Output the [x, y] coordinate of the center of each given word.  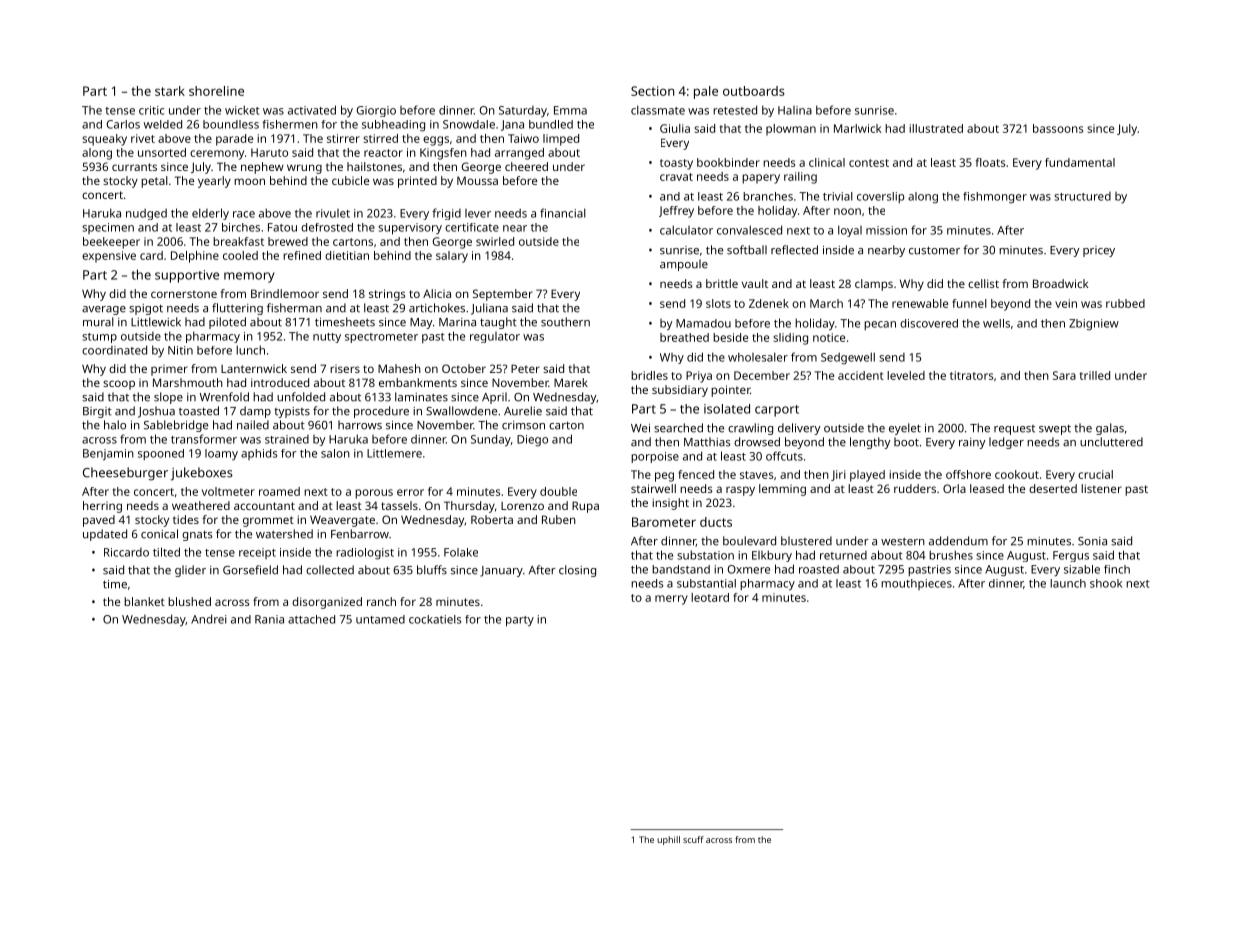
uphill [668, 840]
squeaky [104, 140]
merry [671, 600]
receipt [257, 553]
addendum [958, 541]
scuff [693, 839]
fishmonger [995, 198]
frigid [446, 214]
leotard [710, 597]
